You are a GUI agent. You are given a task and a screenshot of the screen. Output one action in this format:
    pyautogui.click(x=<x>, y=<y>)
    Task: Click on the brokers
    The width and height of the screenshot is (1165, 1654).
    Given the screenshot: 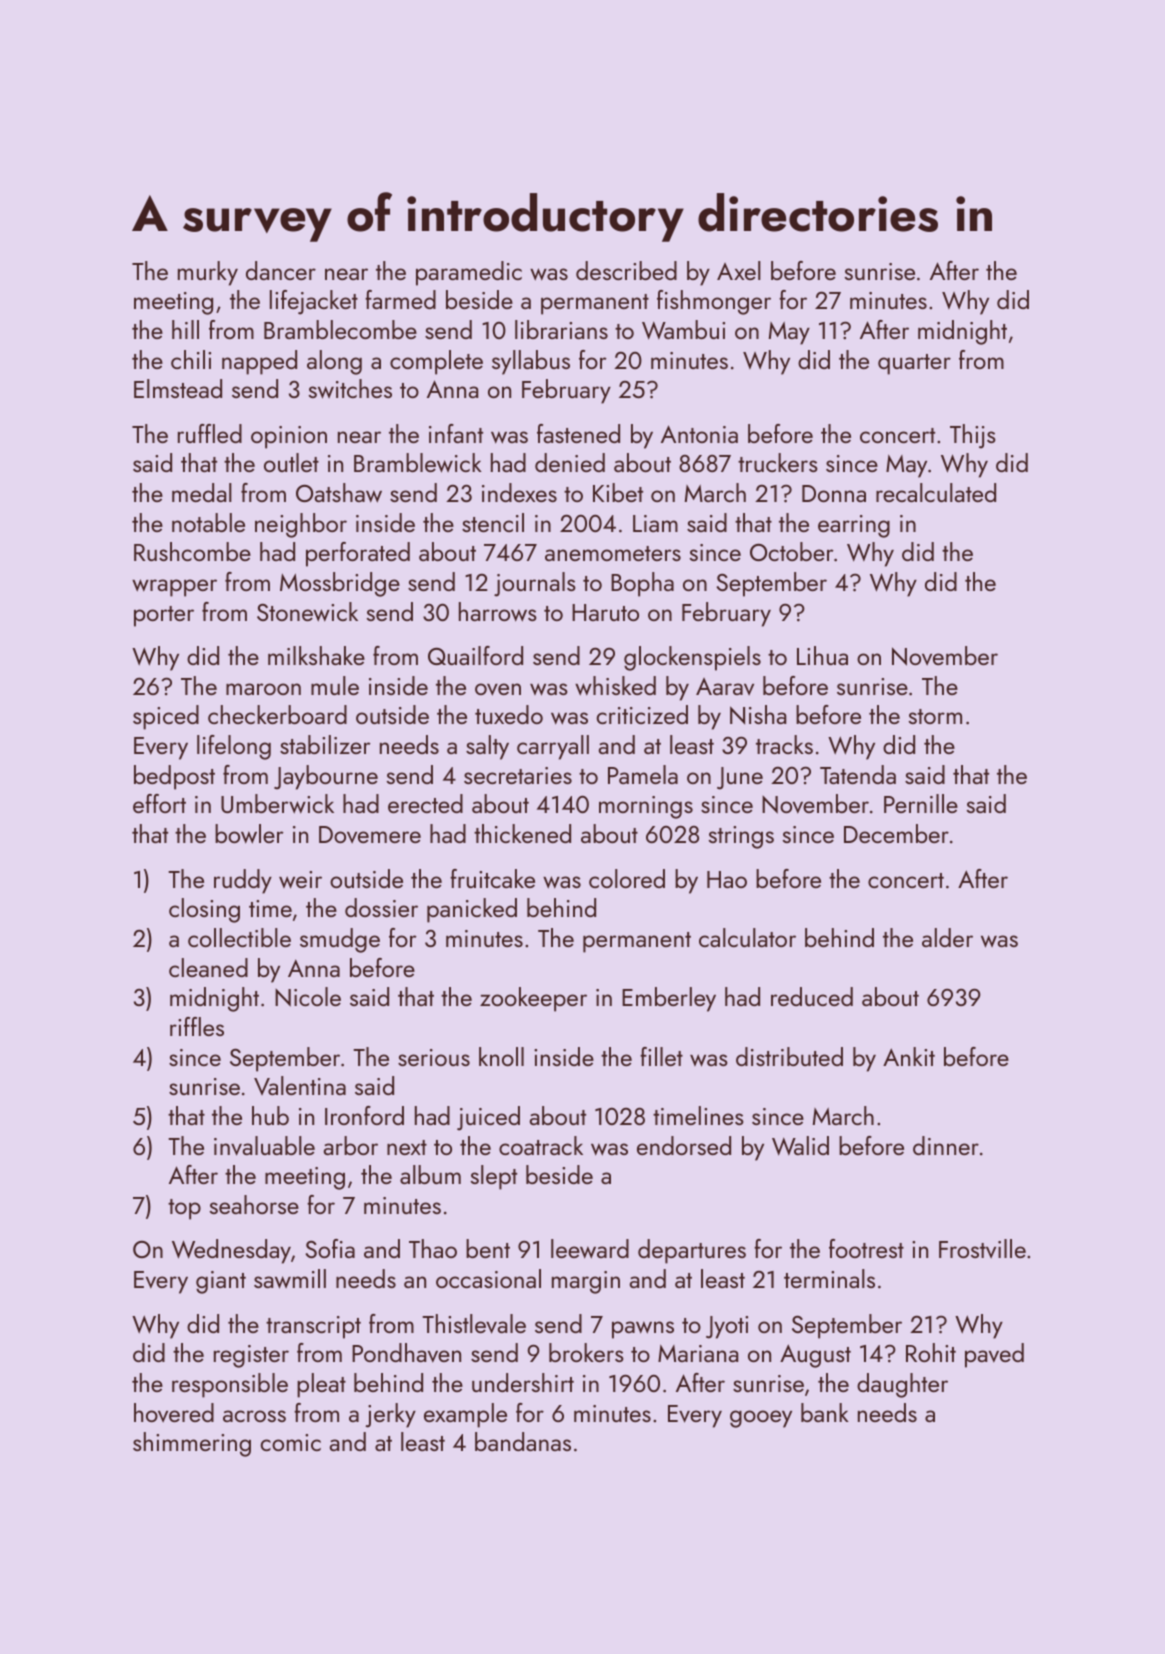 What is the action you would take?
    pyautogui.click(x=586, y=1352)
